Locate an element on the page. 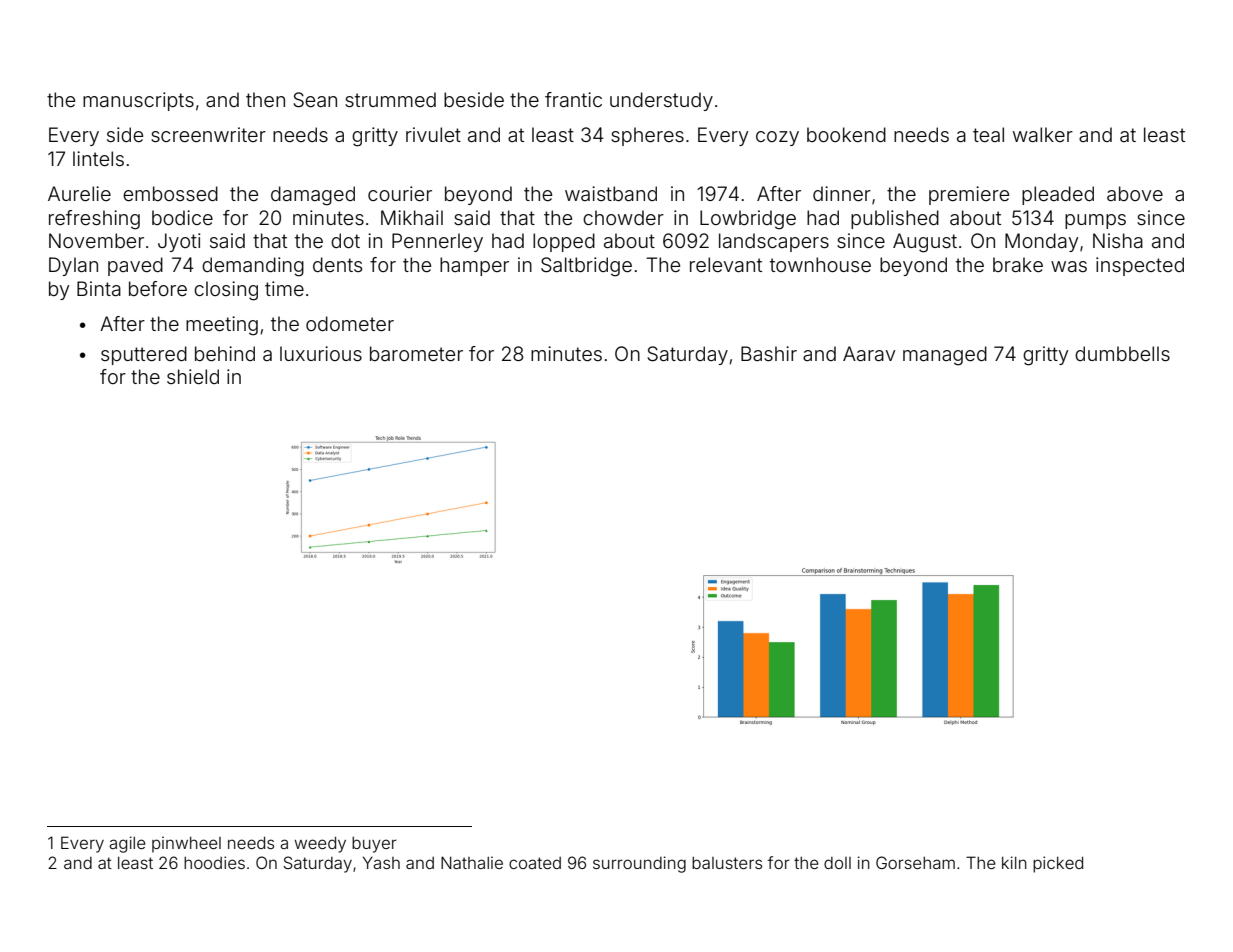 The height and width of the document is (952, 1233). understudy is located at coordinates (661, 101).
